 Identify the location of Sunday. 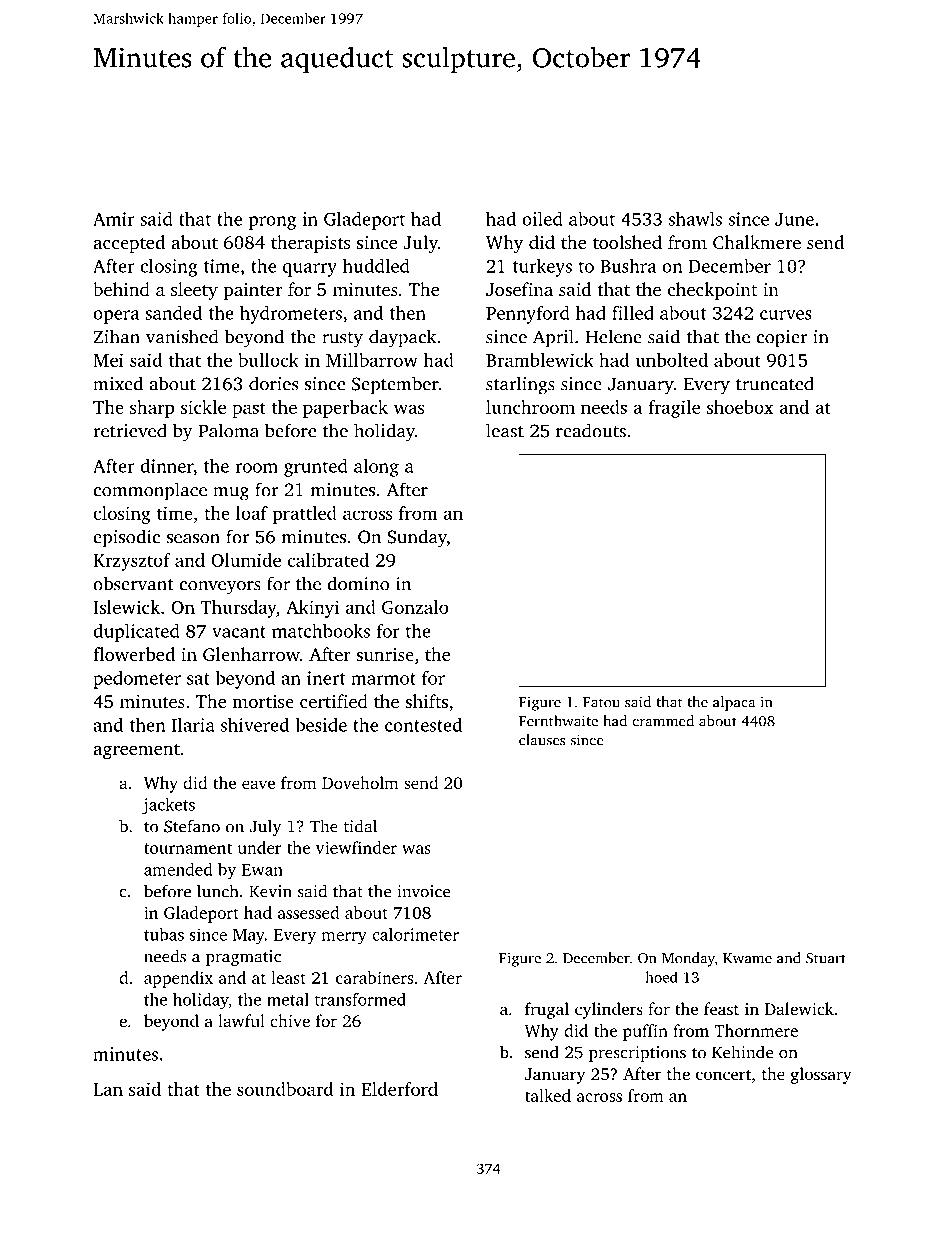
(417, 538).
